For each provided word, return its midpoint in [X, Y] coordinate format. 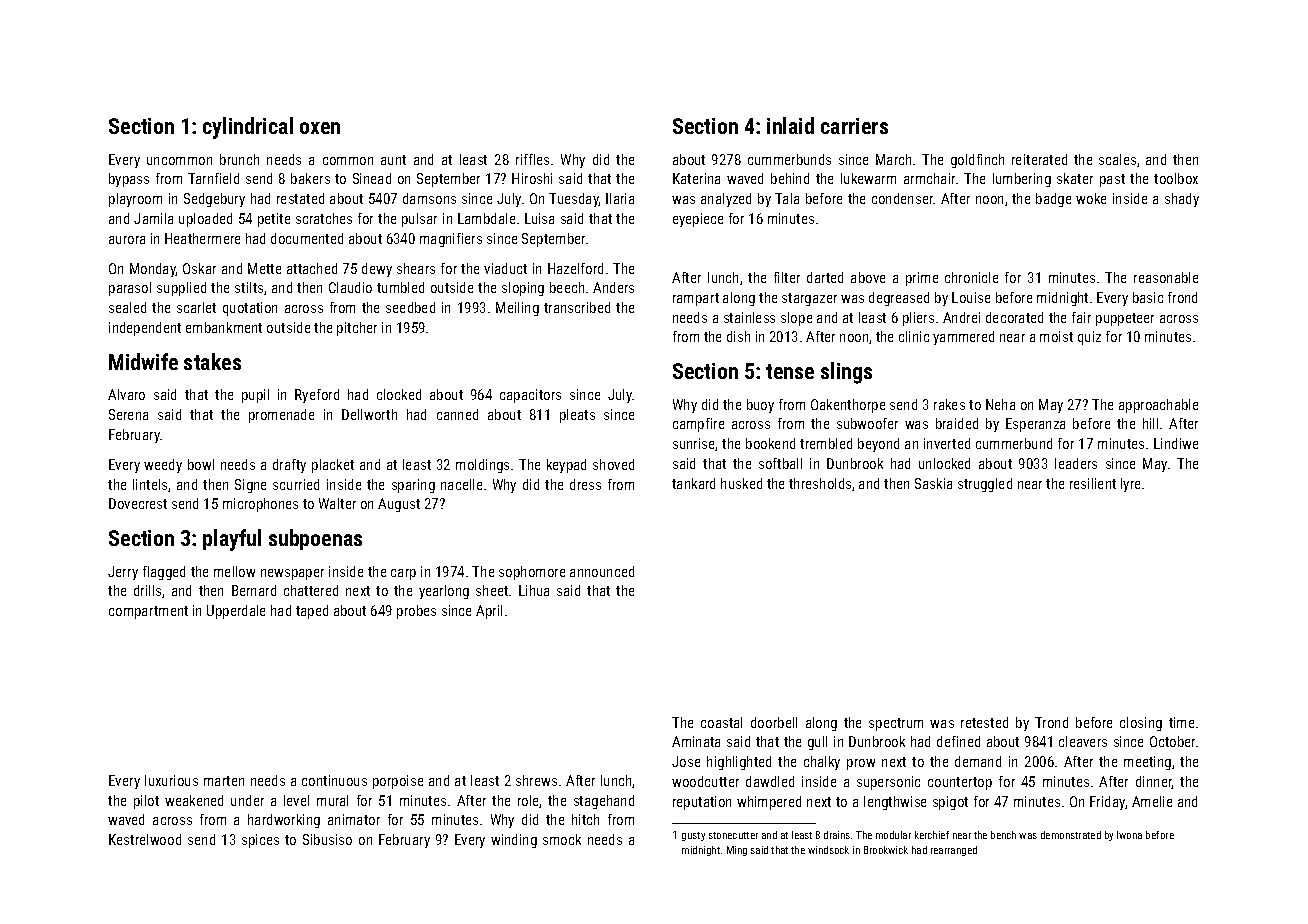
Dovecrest [138, 503]
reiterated [1039, 159]
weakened [194, 800]
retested [984, 722]
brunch [239, 159]
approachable [1158, 406]
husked [741, 483]
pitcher [357, 329]
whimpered [769, 803]
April [489, 612]
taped [312, 612]
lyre [1130, 485]
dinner [1154, 782]
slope [796, 319]
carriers [854, 126]
